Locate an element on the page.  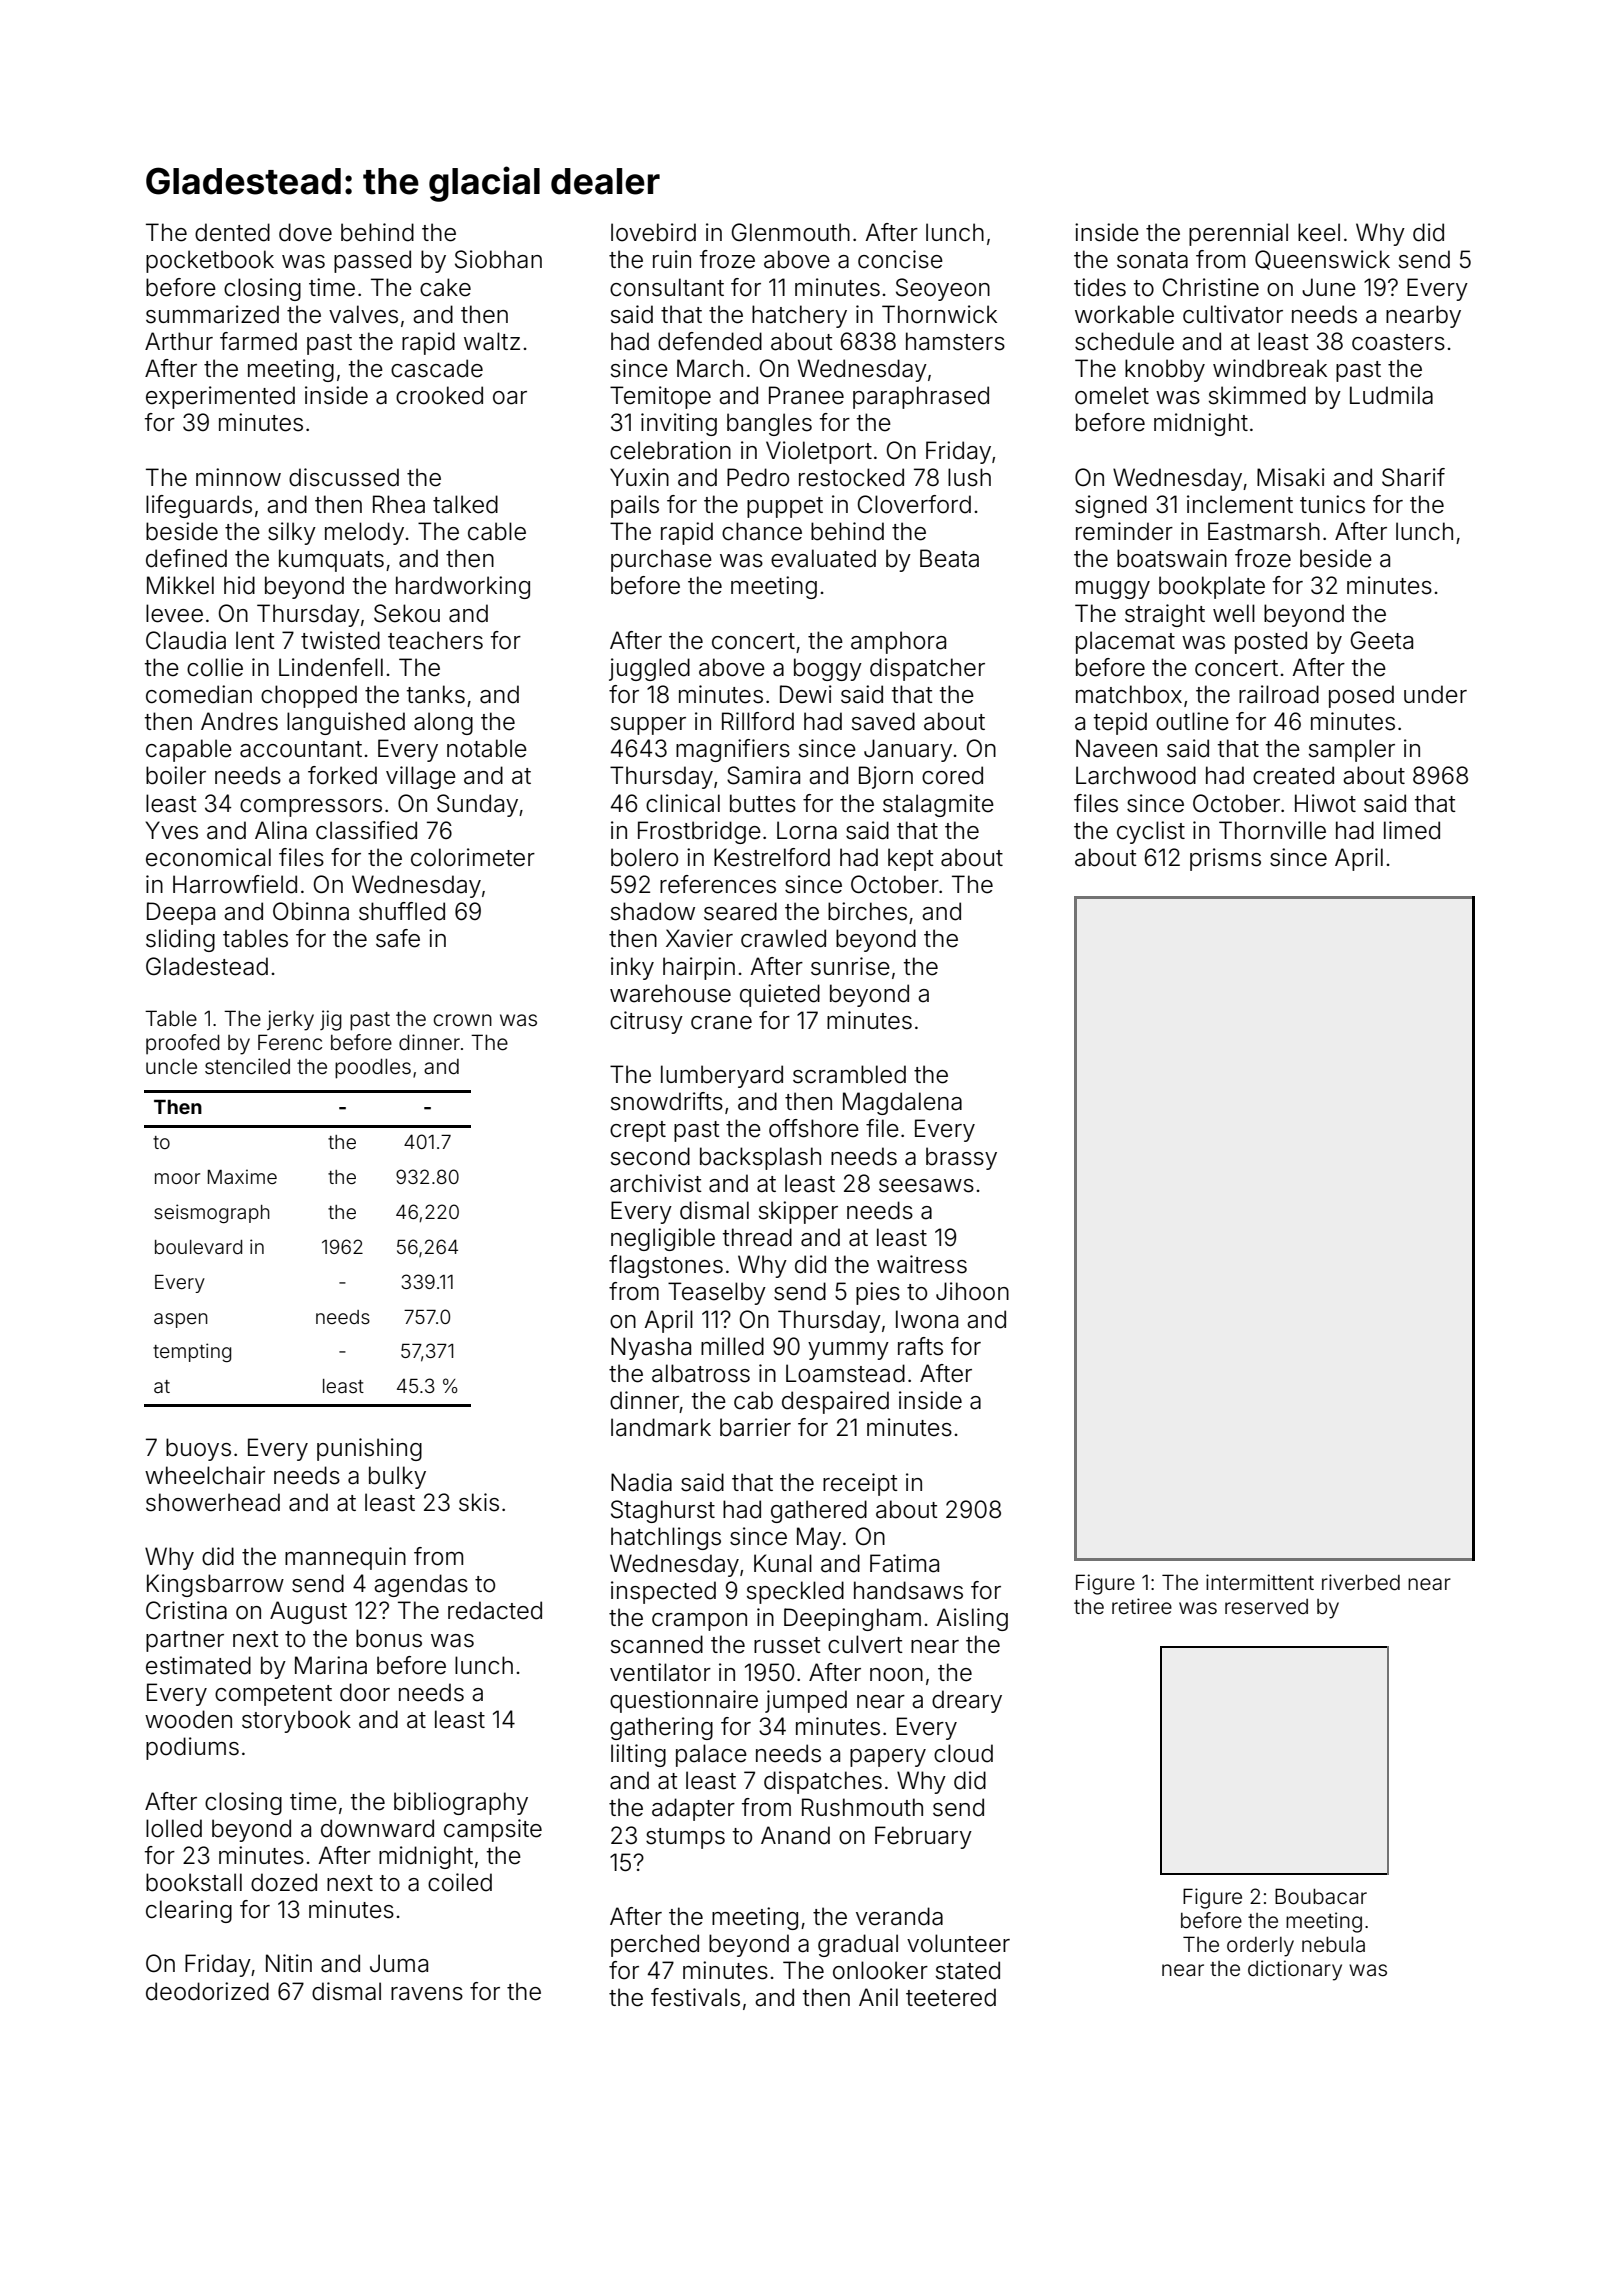
limed is located at coordinates (1412, 830).
